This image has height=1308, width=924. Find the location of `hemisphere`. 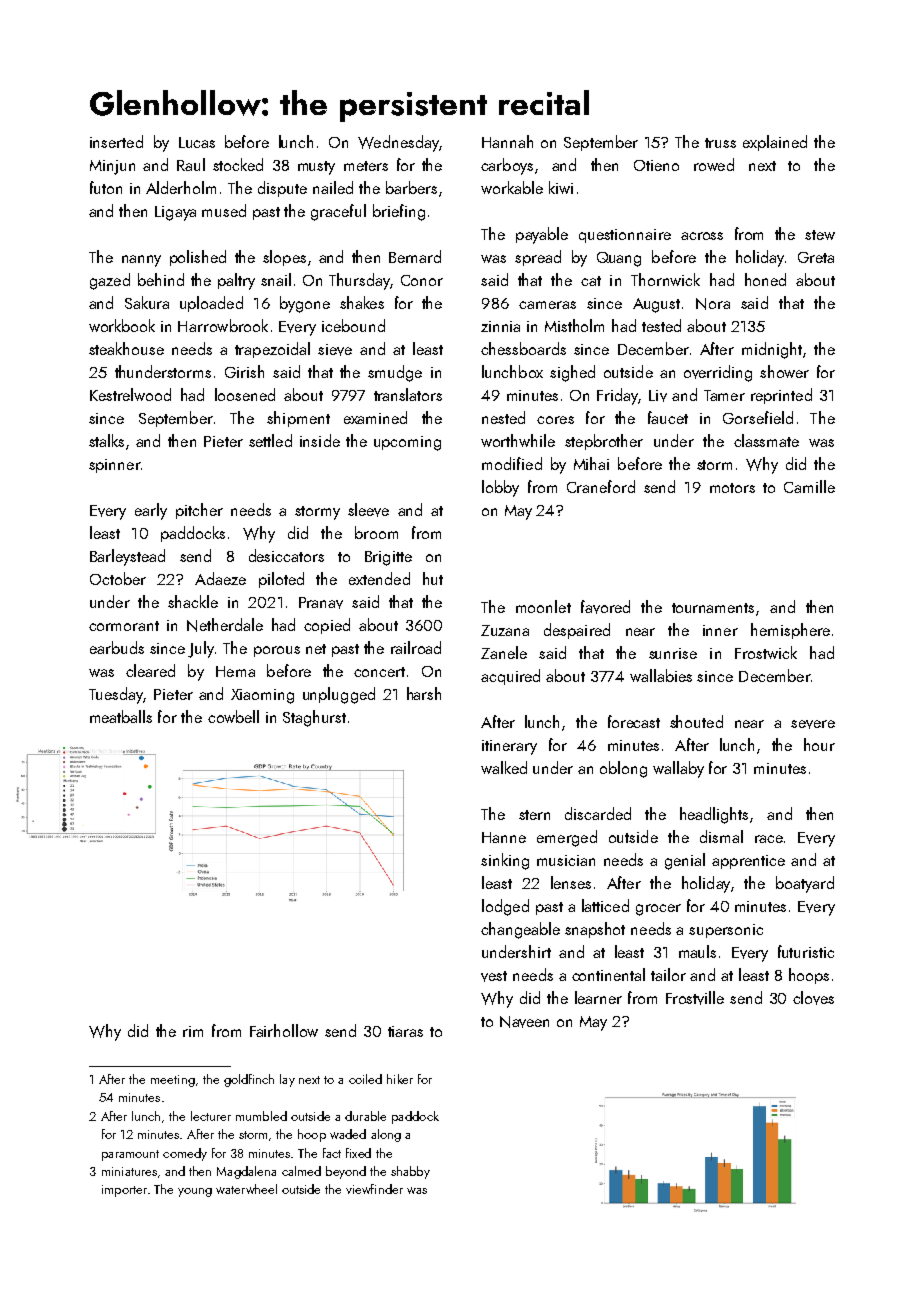

hemisphere is located at coordinates (790, 631).
